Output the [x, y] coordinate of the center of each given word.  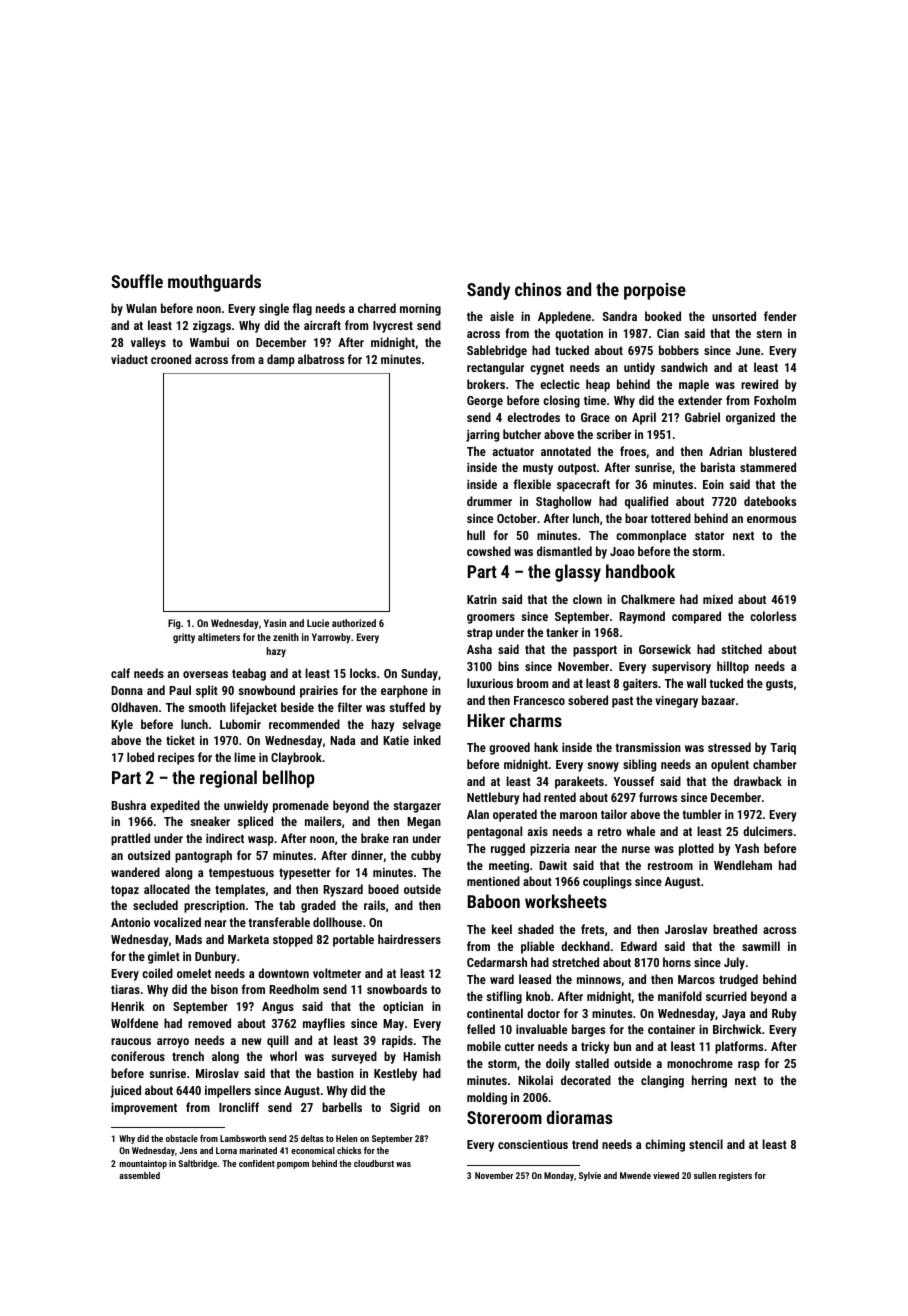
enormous [771, 519]
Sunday [419, 674]
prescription [214, 907]
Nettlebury [493, 798]
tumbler [702, 814]
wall [696, 683]
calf [120, 673]
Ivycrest [393, 327]
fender [780, 316]
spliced [255, 822]
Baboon [494, 901]
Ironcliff [239, 1107]
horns [677, 962]
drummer [489, 501]
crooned [171, 359]
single [274, 309]
